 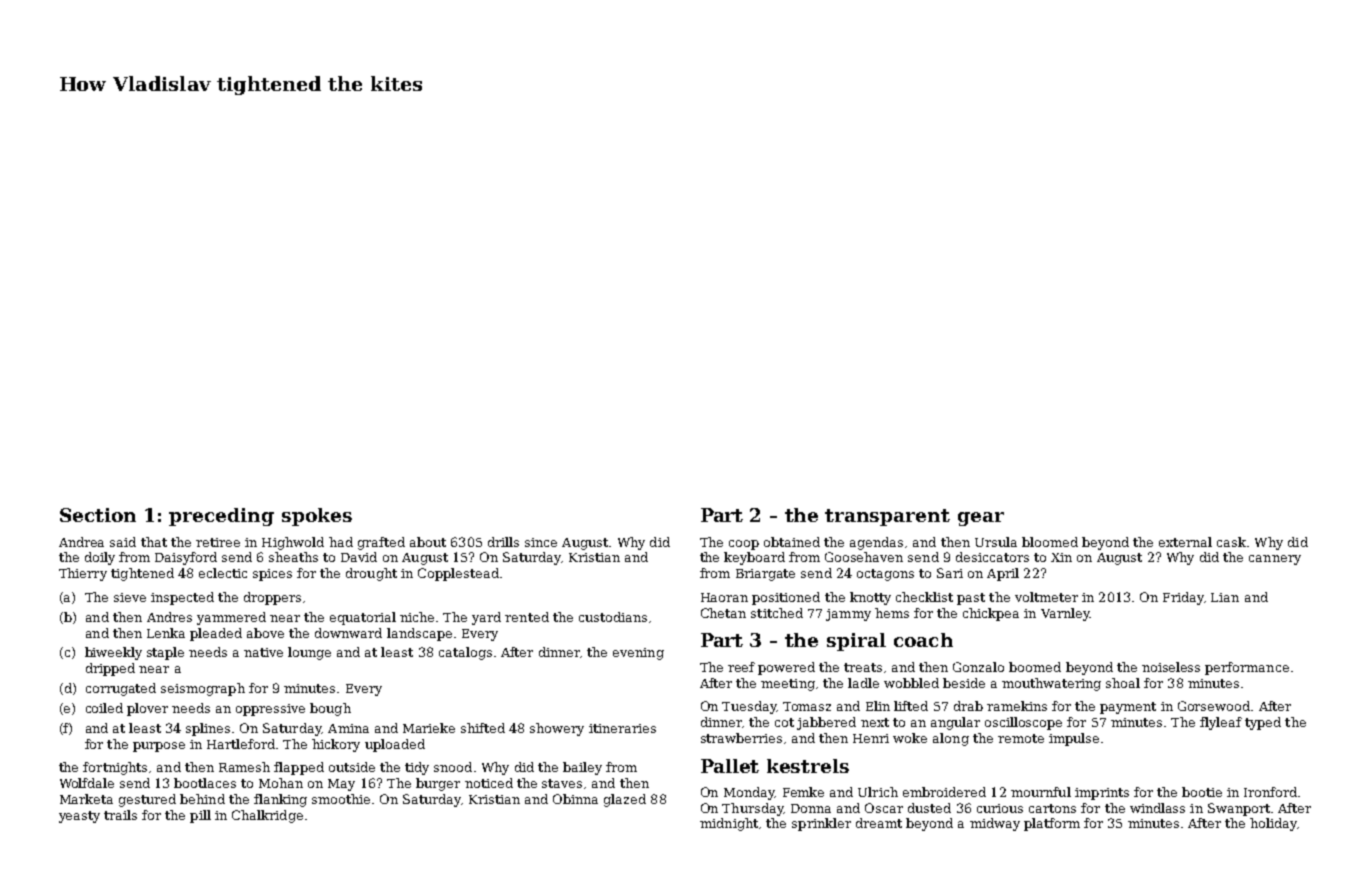 I want to click on mouthwatering, so click(x=1051, y=684).
